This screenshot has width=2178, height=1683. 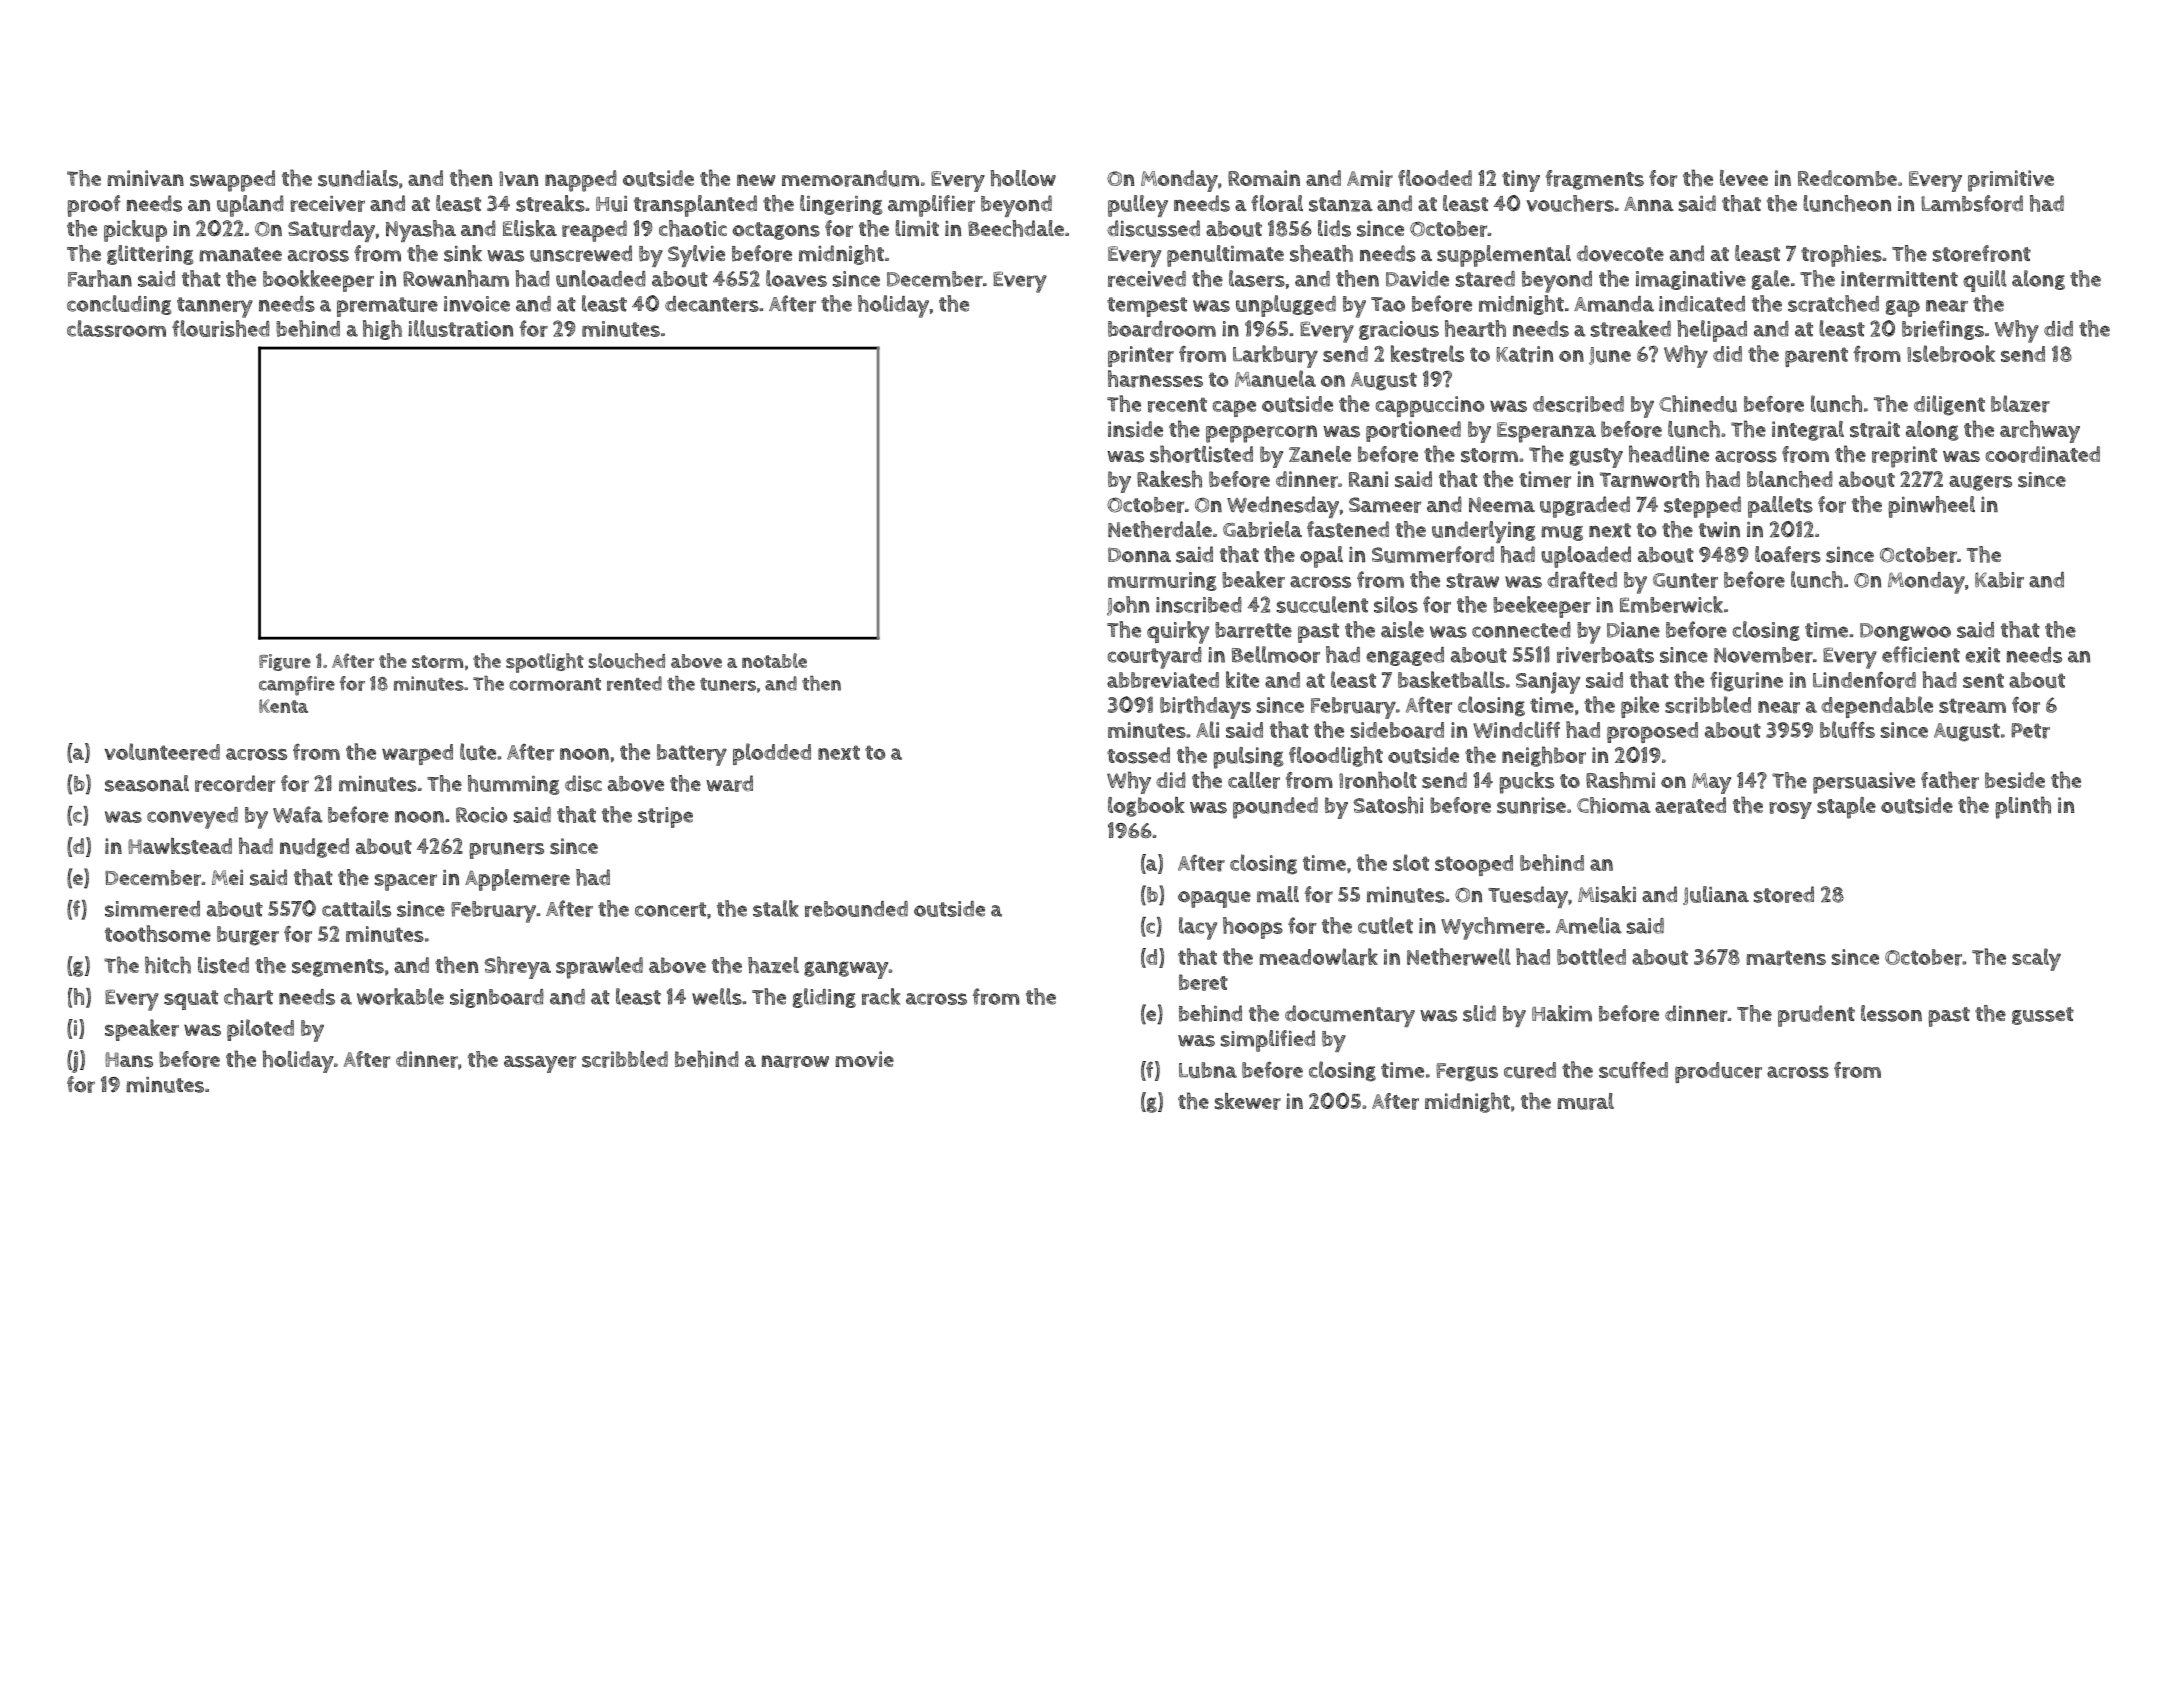 I want to click on Dongwoo, so click(x=1905, y=632).
